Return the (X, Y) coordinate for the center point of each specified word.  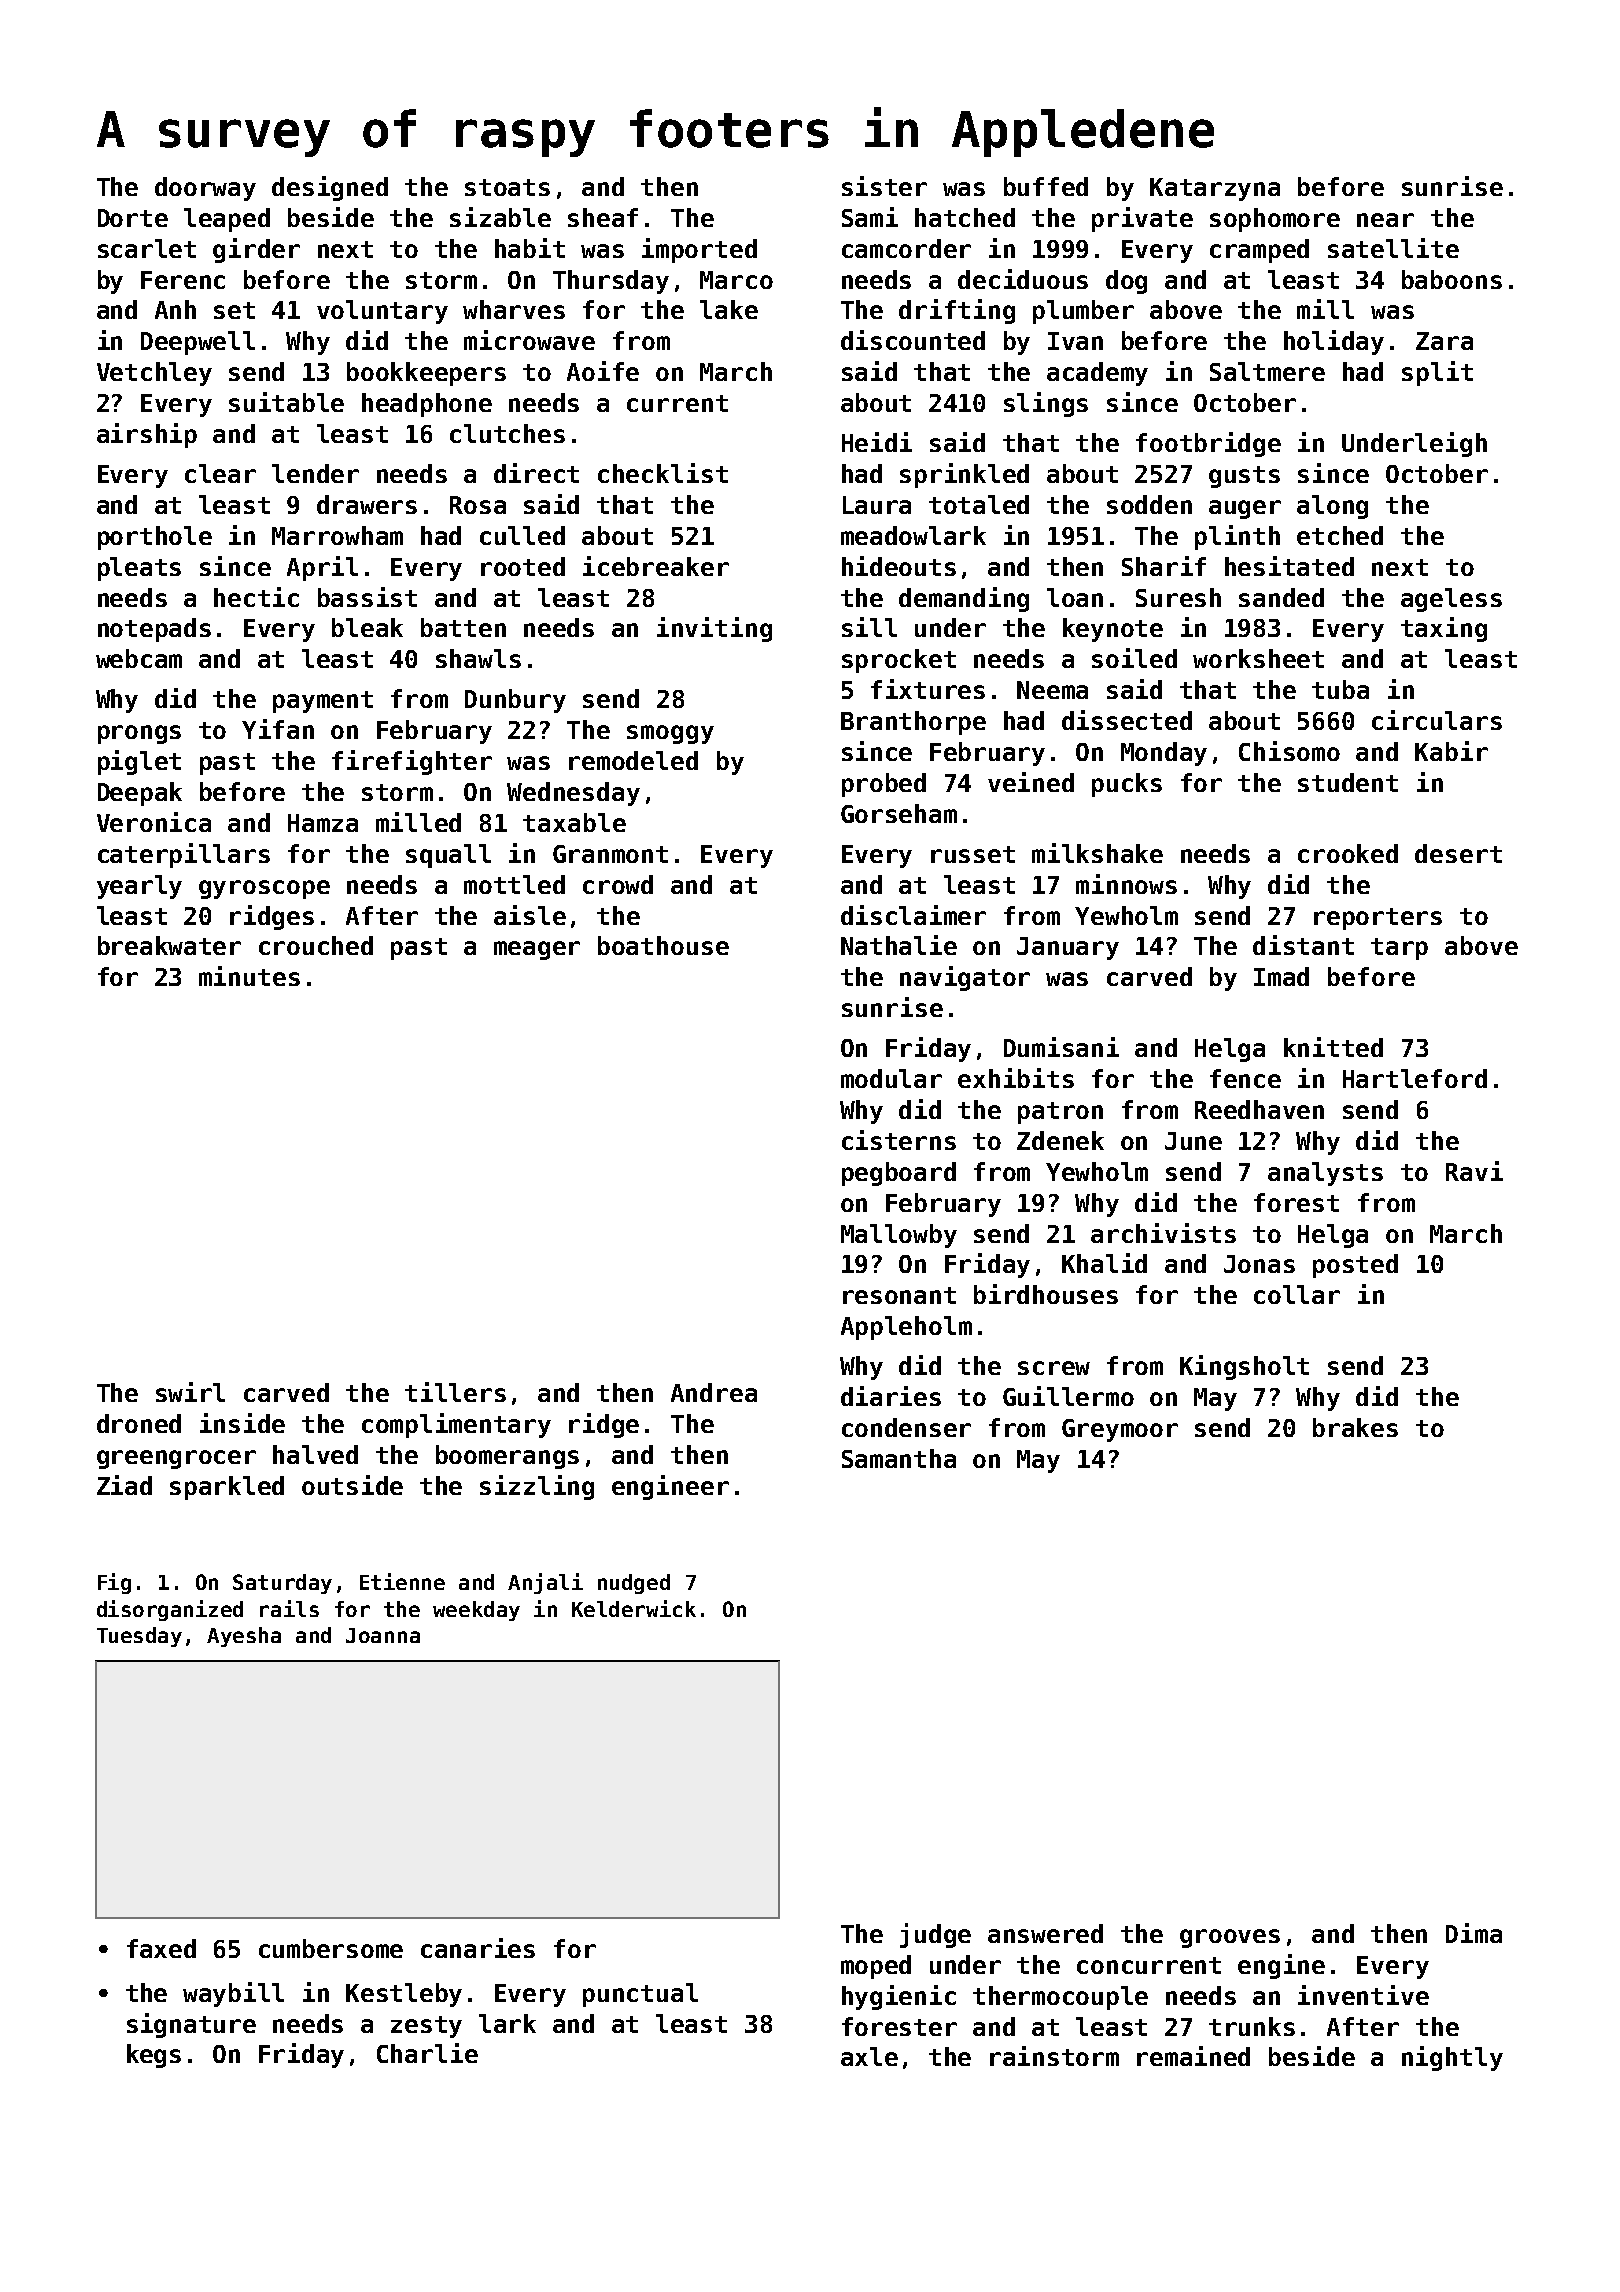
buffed (1046, 186)
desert (1458, 853)
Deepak (140, 794)
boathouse (663, 945)
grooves (1230, 1938)
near (1385, 220)
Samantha (899, 1458)
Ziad (124, 1485)
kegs (154, 2056)
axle (869, 2056)
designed (330, 188)
